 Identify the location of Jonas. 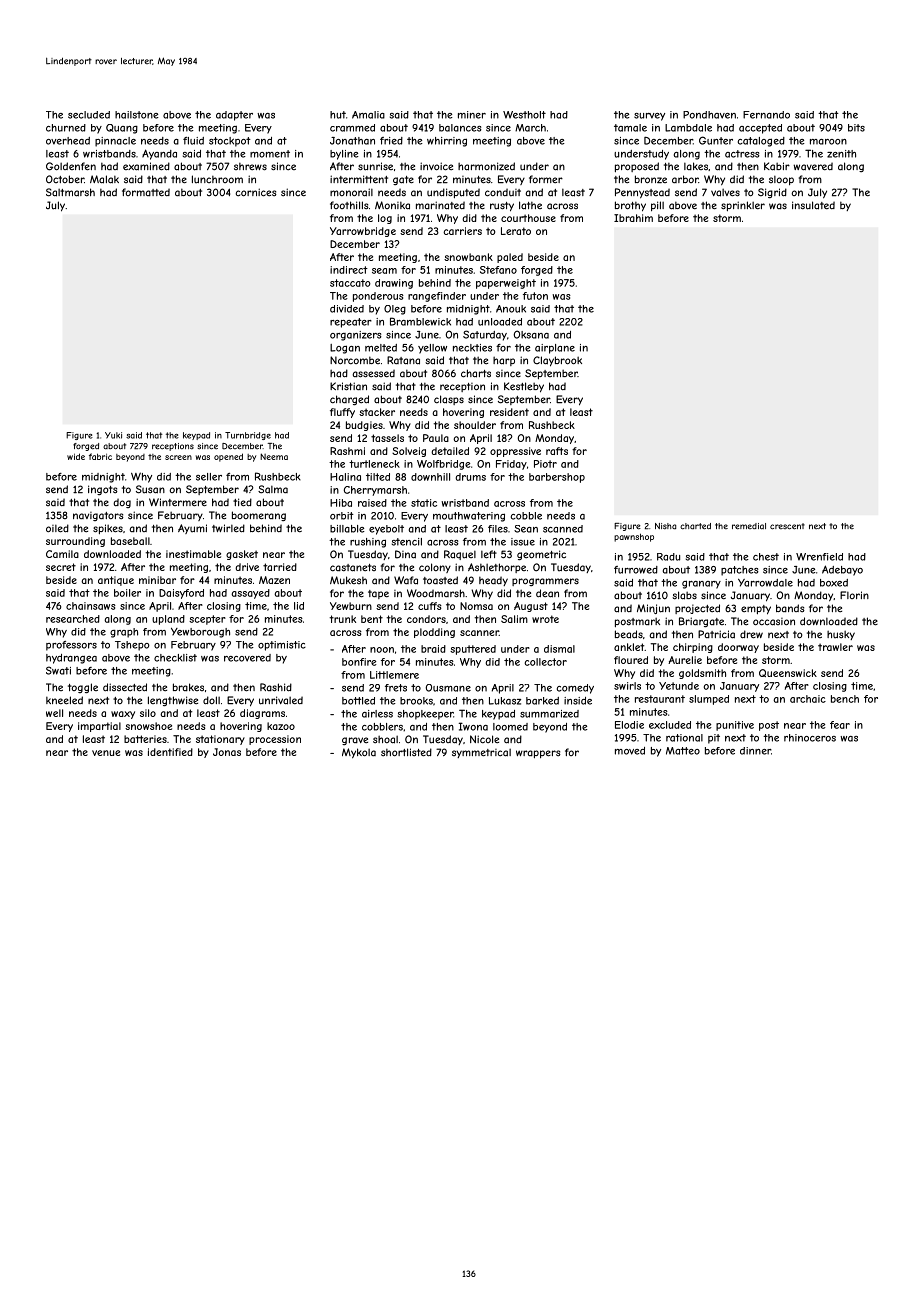
(227, 752).
